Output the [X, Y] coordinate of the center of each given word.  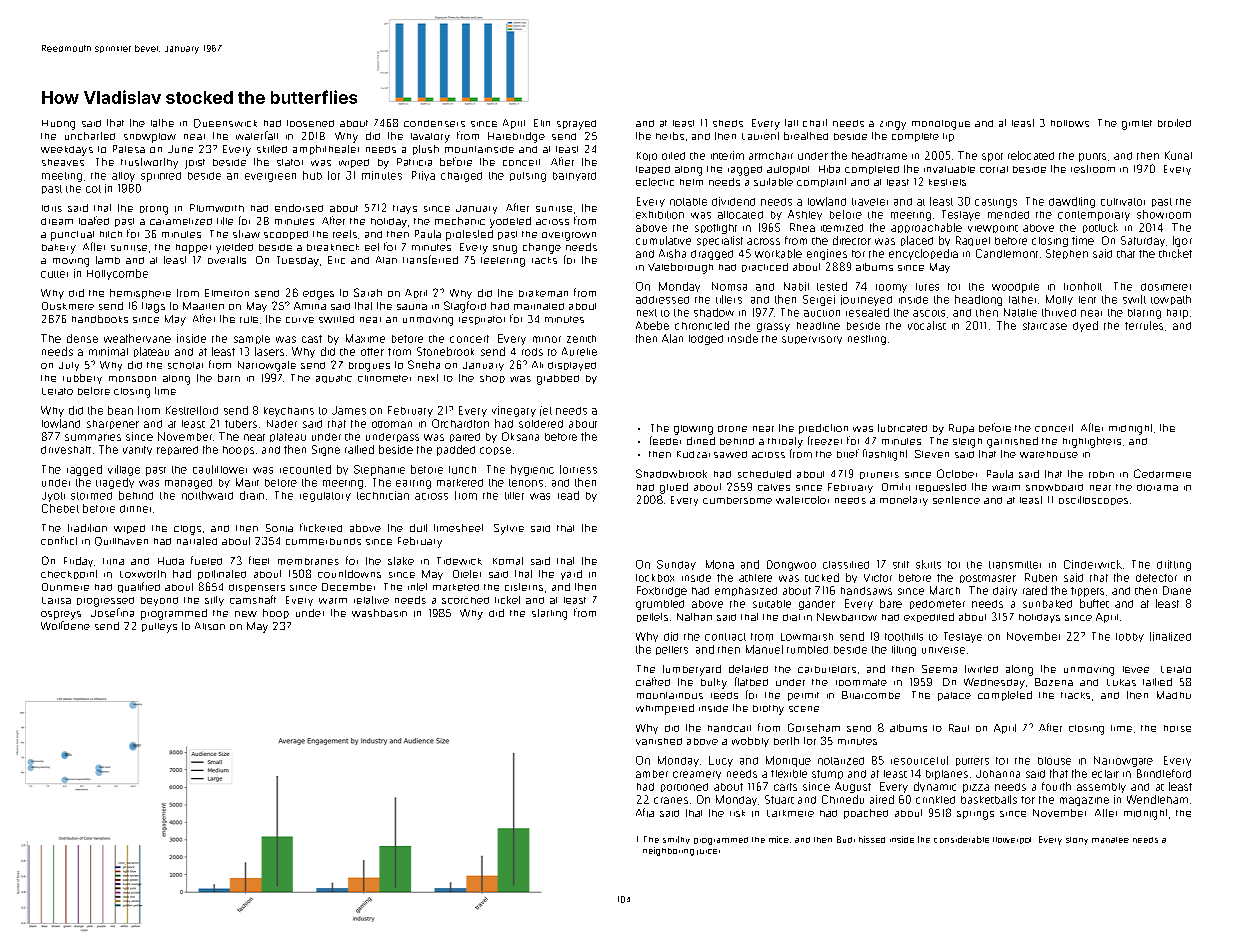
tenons [526, 483]
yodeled [510, 222]
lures [927, 287]
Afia [645, 812]
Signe [326, 450]
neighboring [668, 851]
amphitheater [326, 150]
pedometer [937, 604]
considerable [961, 839]
